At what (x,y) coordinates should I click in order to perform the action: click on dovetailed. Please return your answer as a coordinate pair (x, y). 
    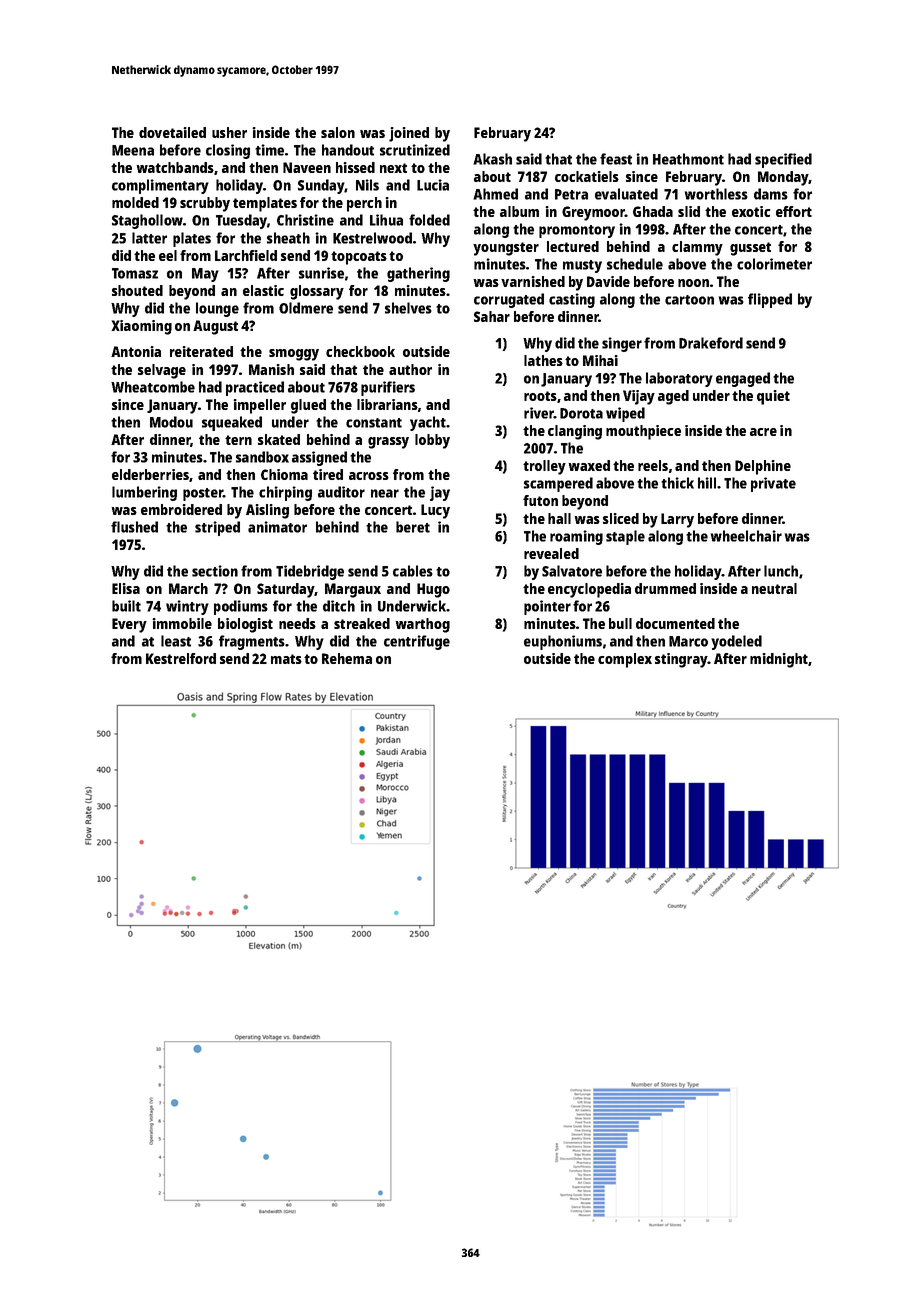
    Looking at the image, I should click on (172, 132).
